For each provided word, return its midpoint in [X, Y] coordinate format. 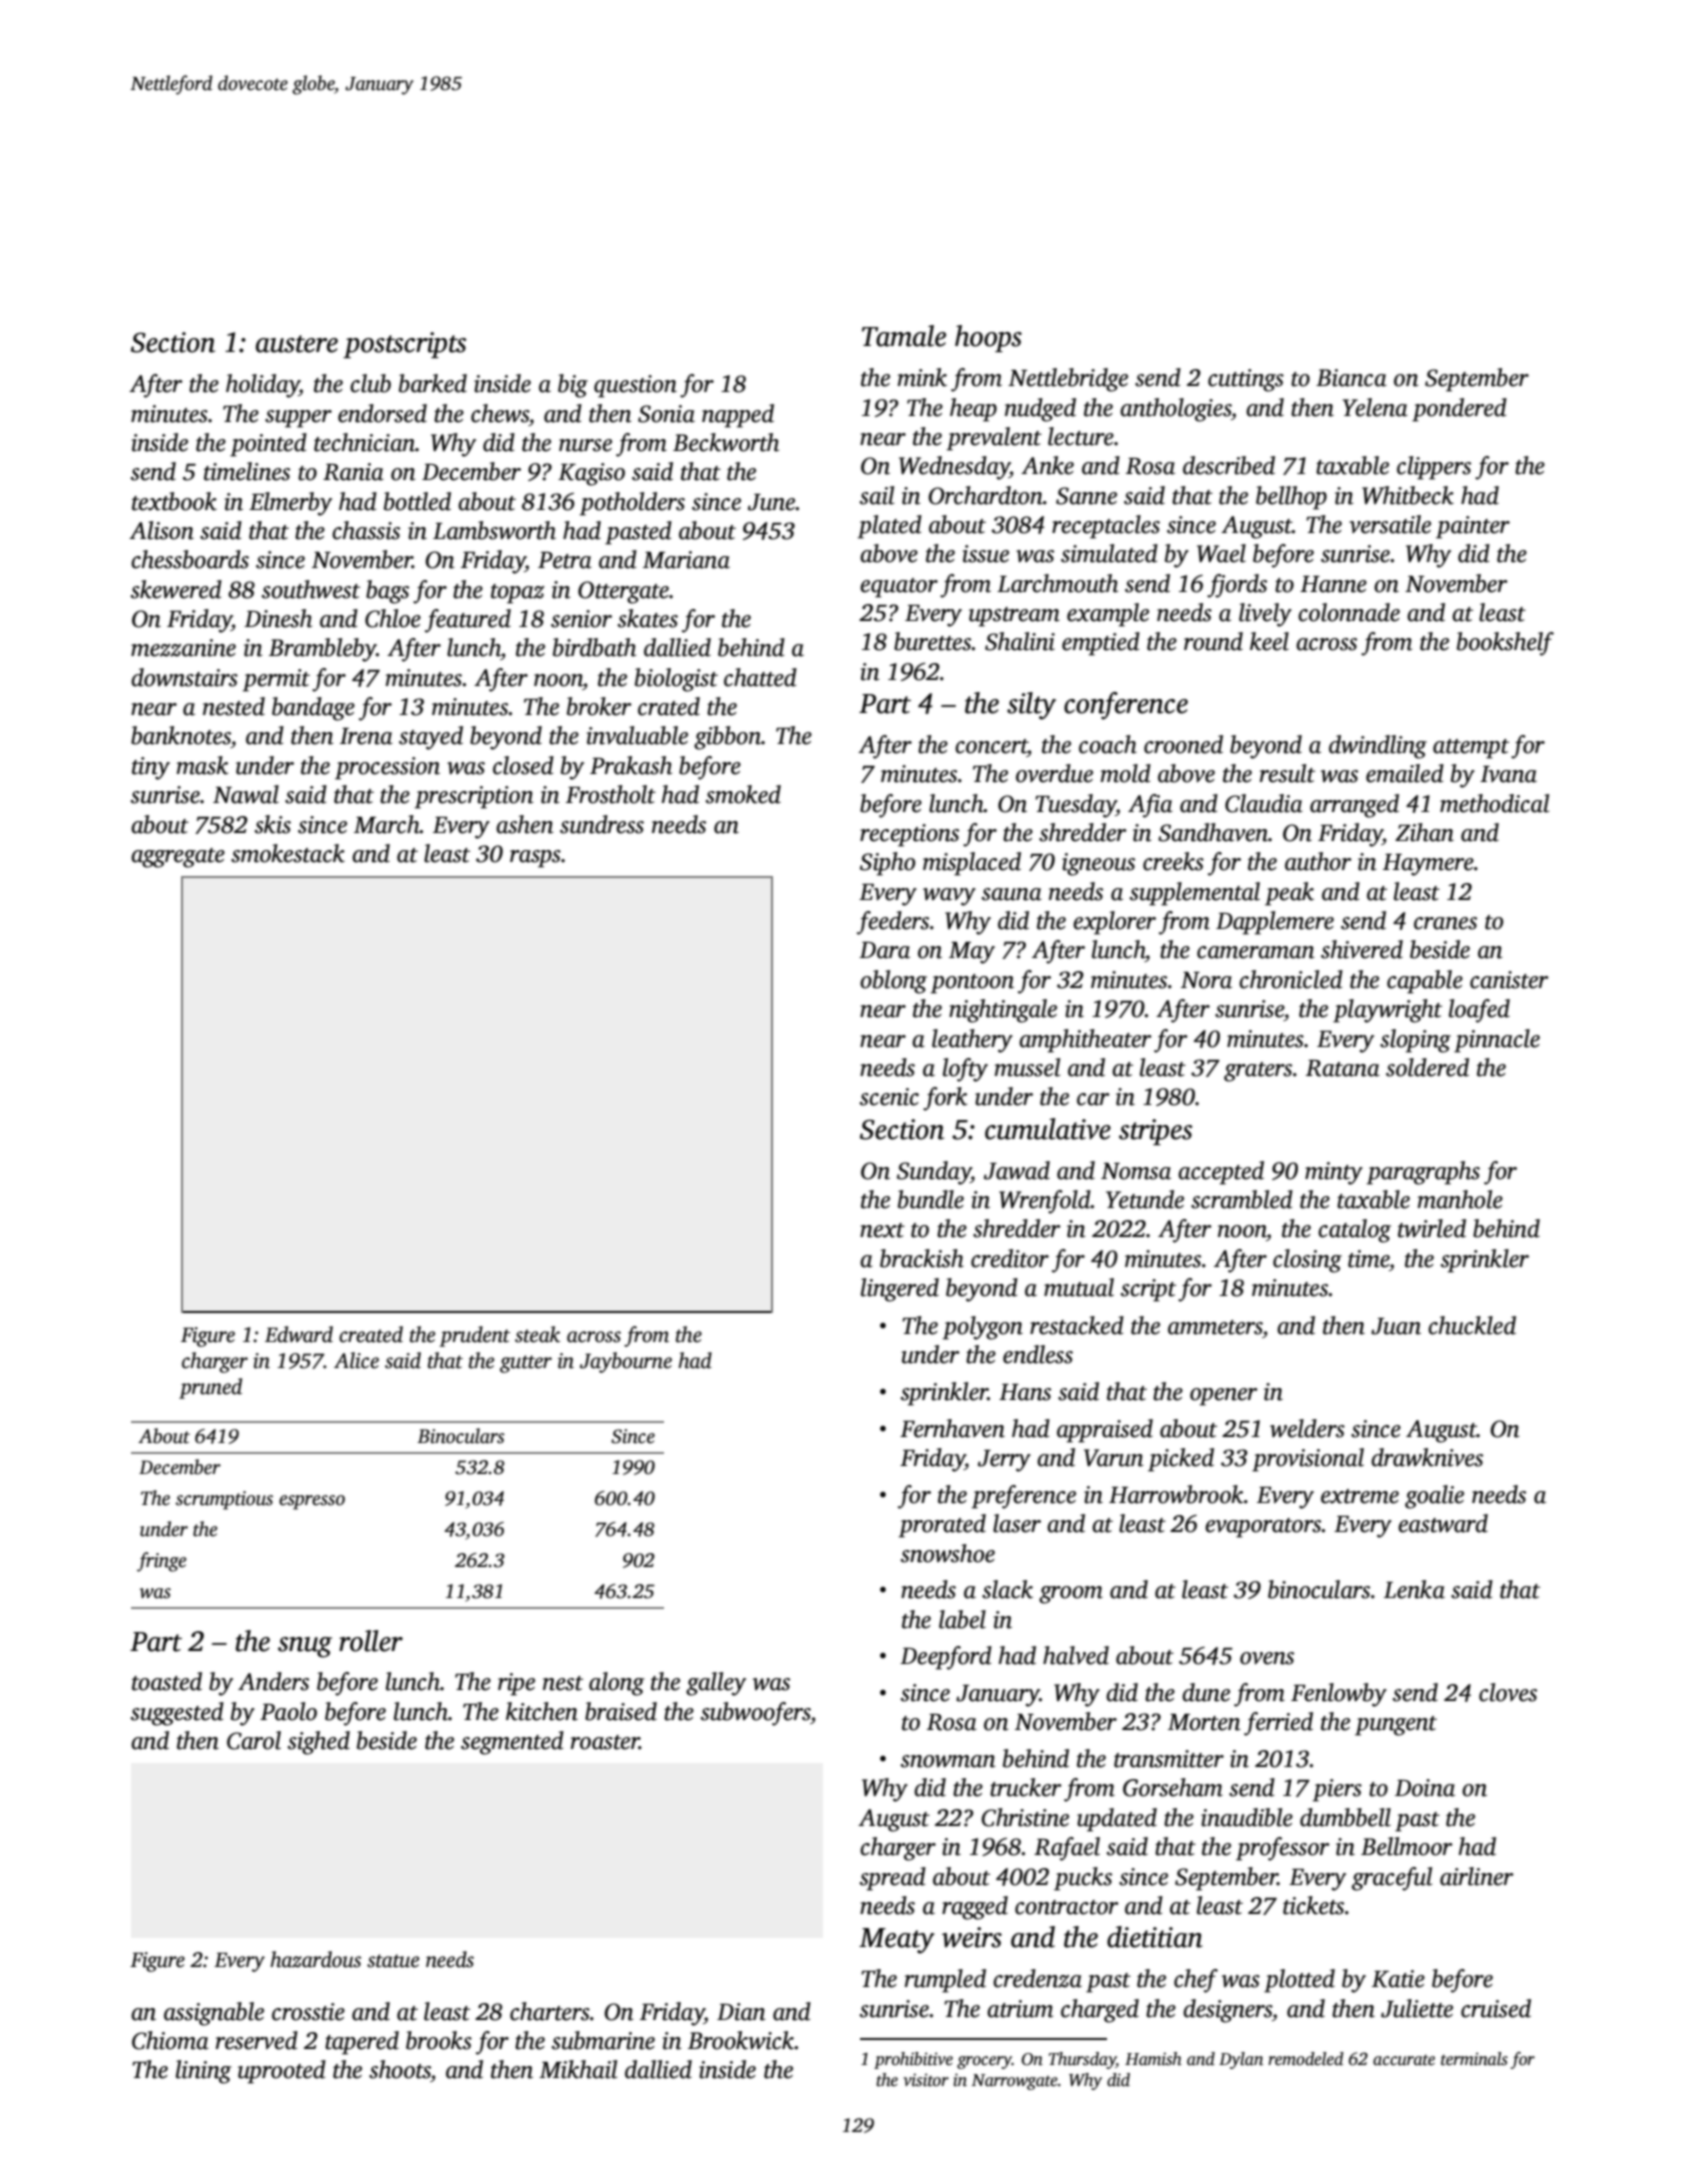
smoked [743, 794]
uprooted [282, 2072]
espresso [312, 1502]
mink [922, 377]
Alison [161, 530]
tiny [151, 768]
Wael [1221, 553]
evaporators [1263, 1528]
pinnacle [1497, 1041]
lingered [900, 1290]
